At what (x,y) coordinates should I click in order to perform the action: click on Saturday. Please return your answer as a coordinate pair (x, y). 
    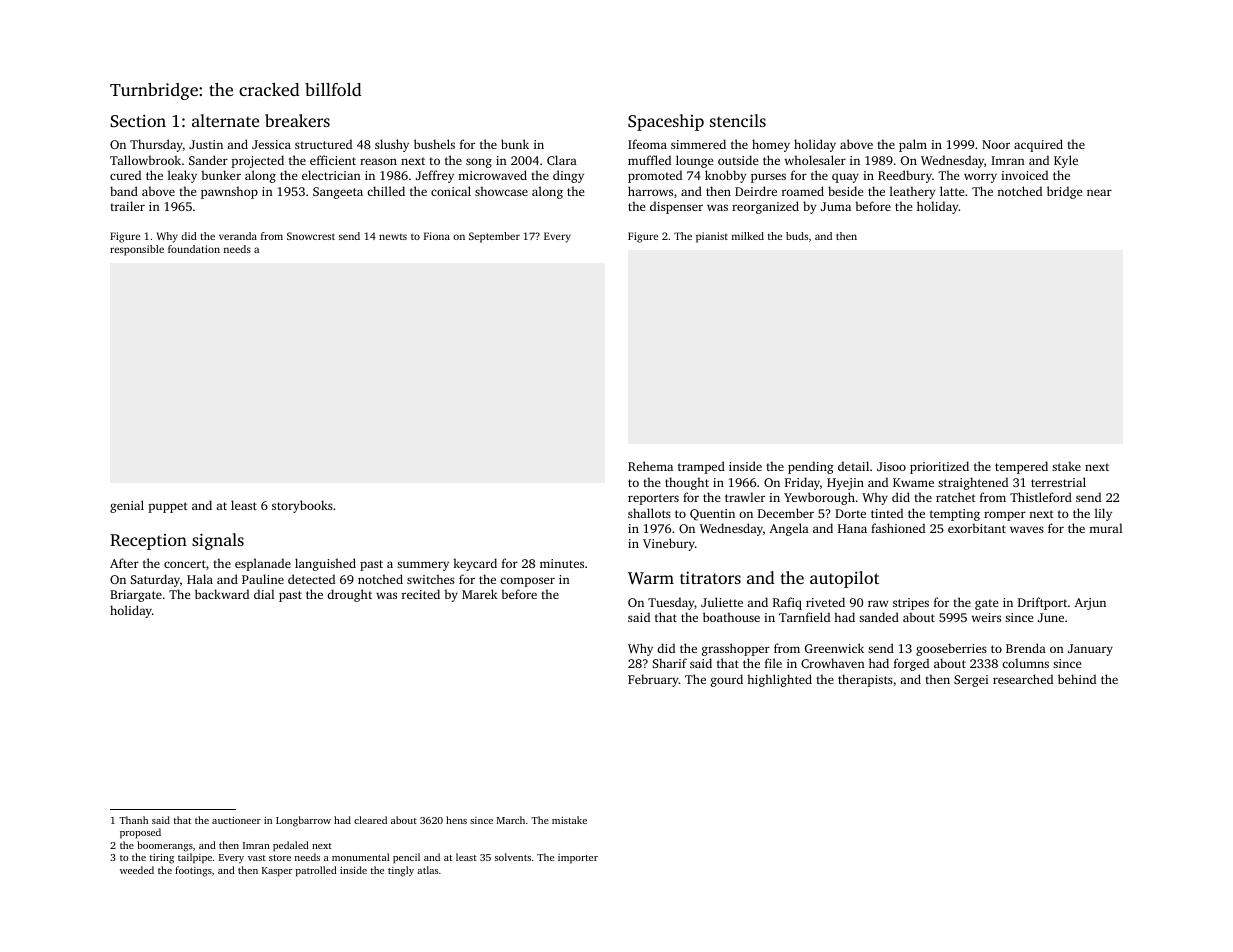
    Looking at the image, I should click on (155, 580).
